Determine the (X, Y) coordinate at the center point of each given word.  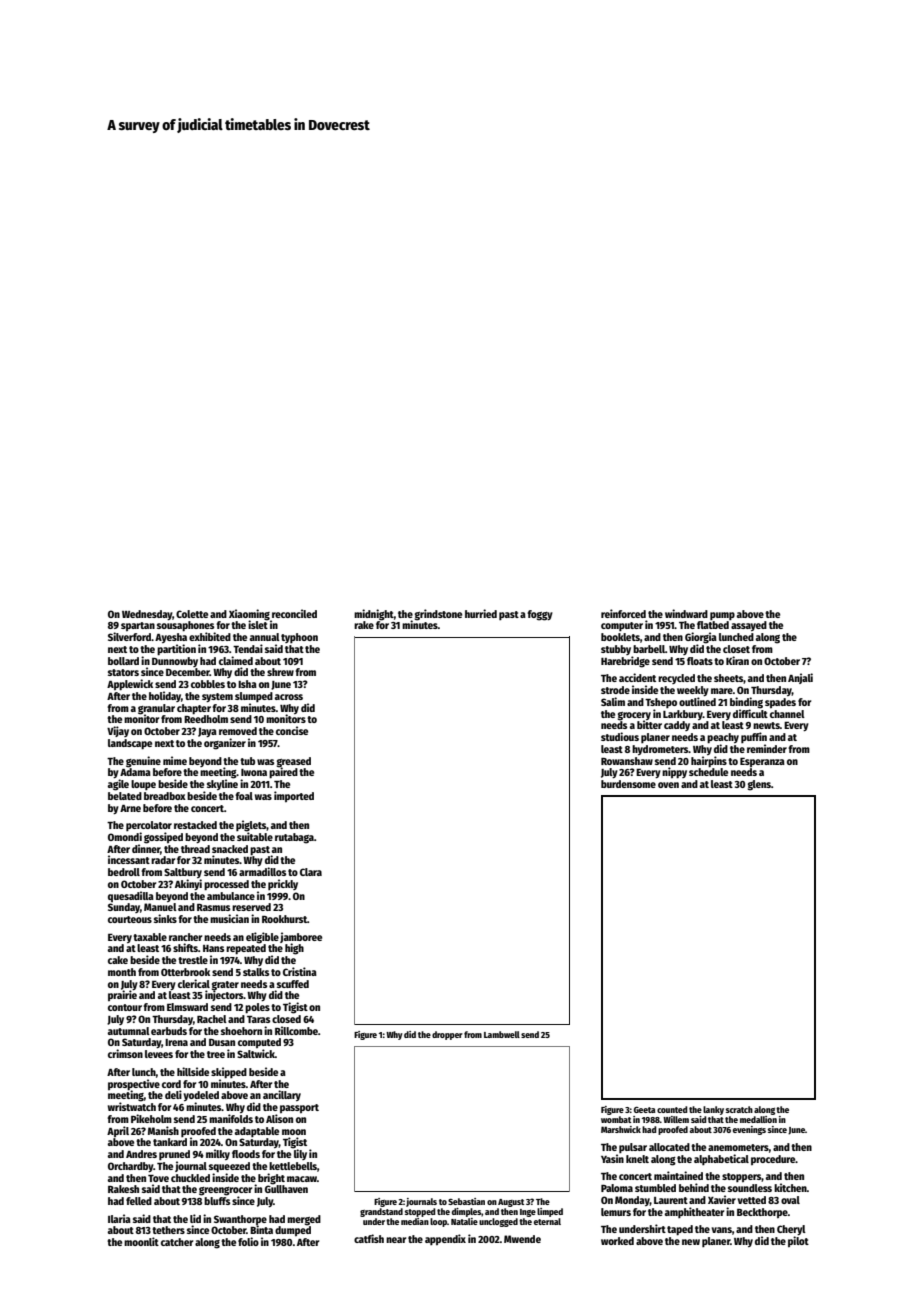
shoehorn (241, 1031)
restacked (195, 825)
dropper (447, 1035)
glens (759, 785)
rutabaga (294, 838)
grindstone (438, 614)
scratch (739, 1109)
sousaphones (185, 626)
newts (766, 725)
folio (248, 1241)
